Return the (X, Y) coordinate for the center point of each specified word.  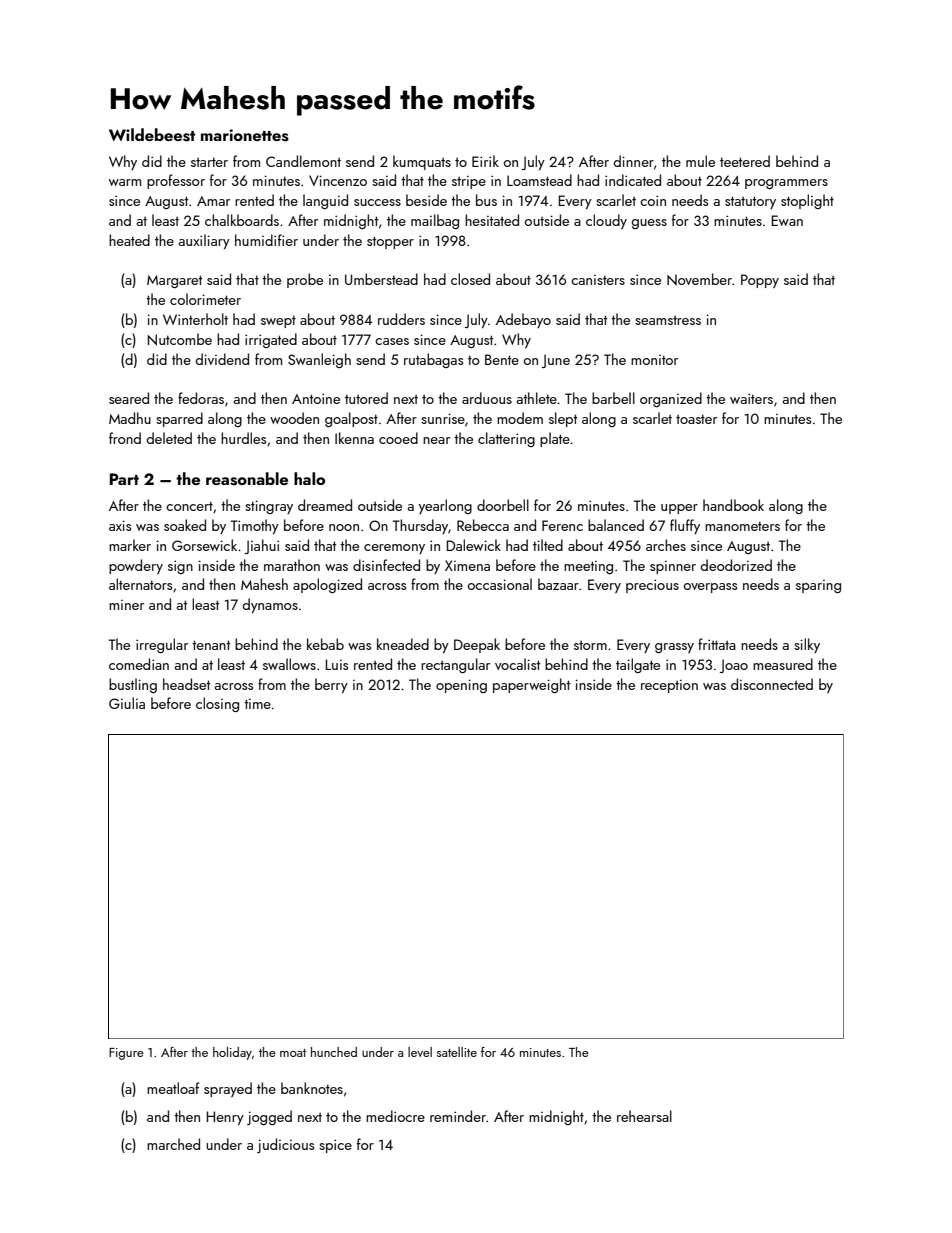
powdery (136, 566)
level (420, 1052)
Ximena (467, 565)
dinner (634, 161)
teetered (745, 161)
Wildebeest (152, 135)
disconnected (772, 684)
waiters (751, 398)
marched (173, 1144)
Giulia (127, 703)
